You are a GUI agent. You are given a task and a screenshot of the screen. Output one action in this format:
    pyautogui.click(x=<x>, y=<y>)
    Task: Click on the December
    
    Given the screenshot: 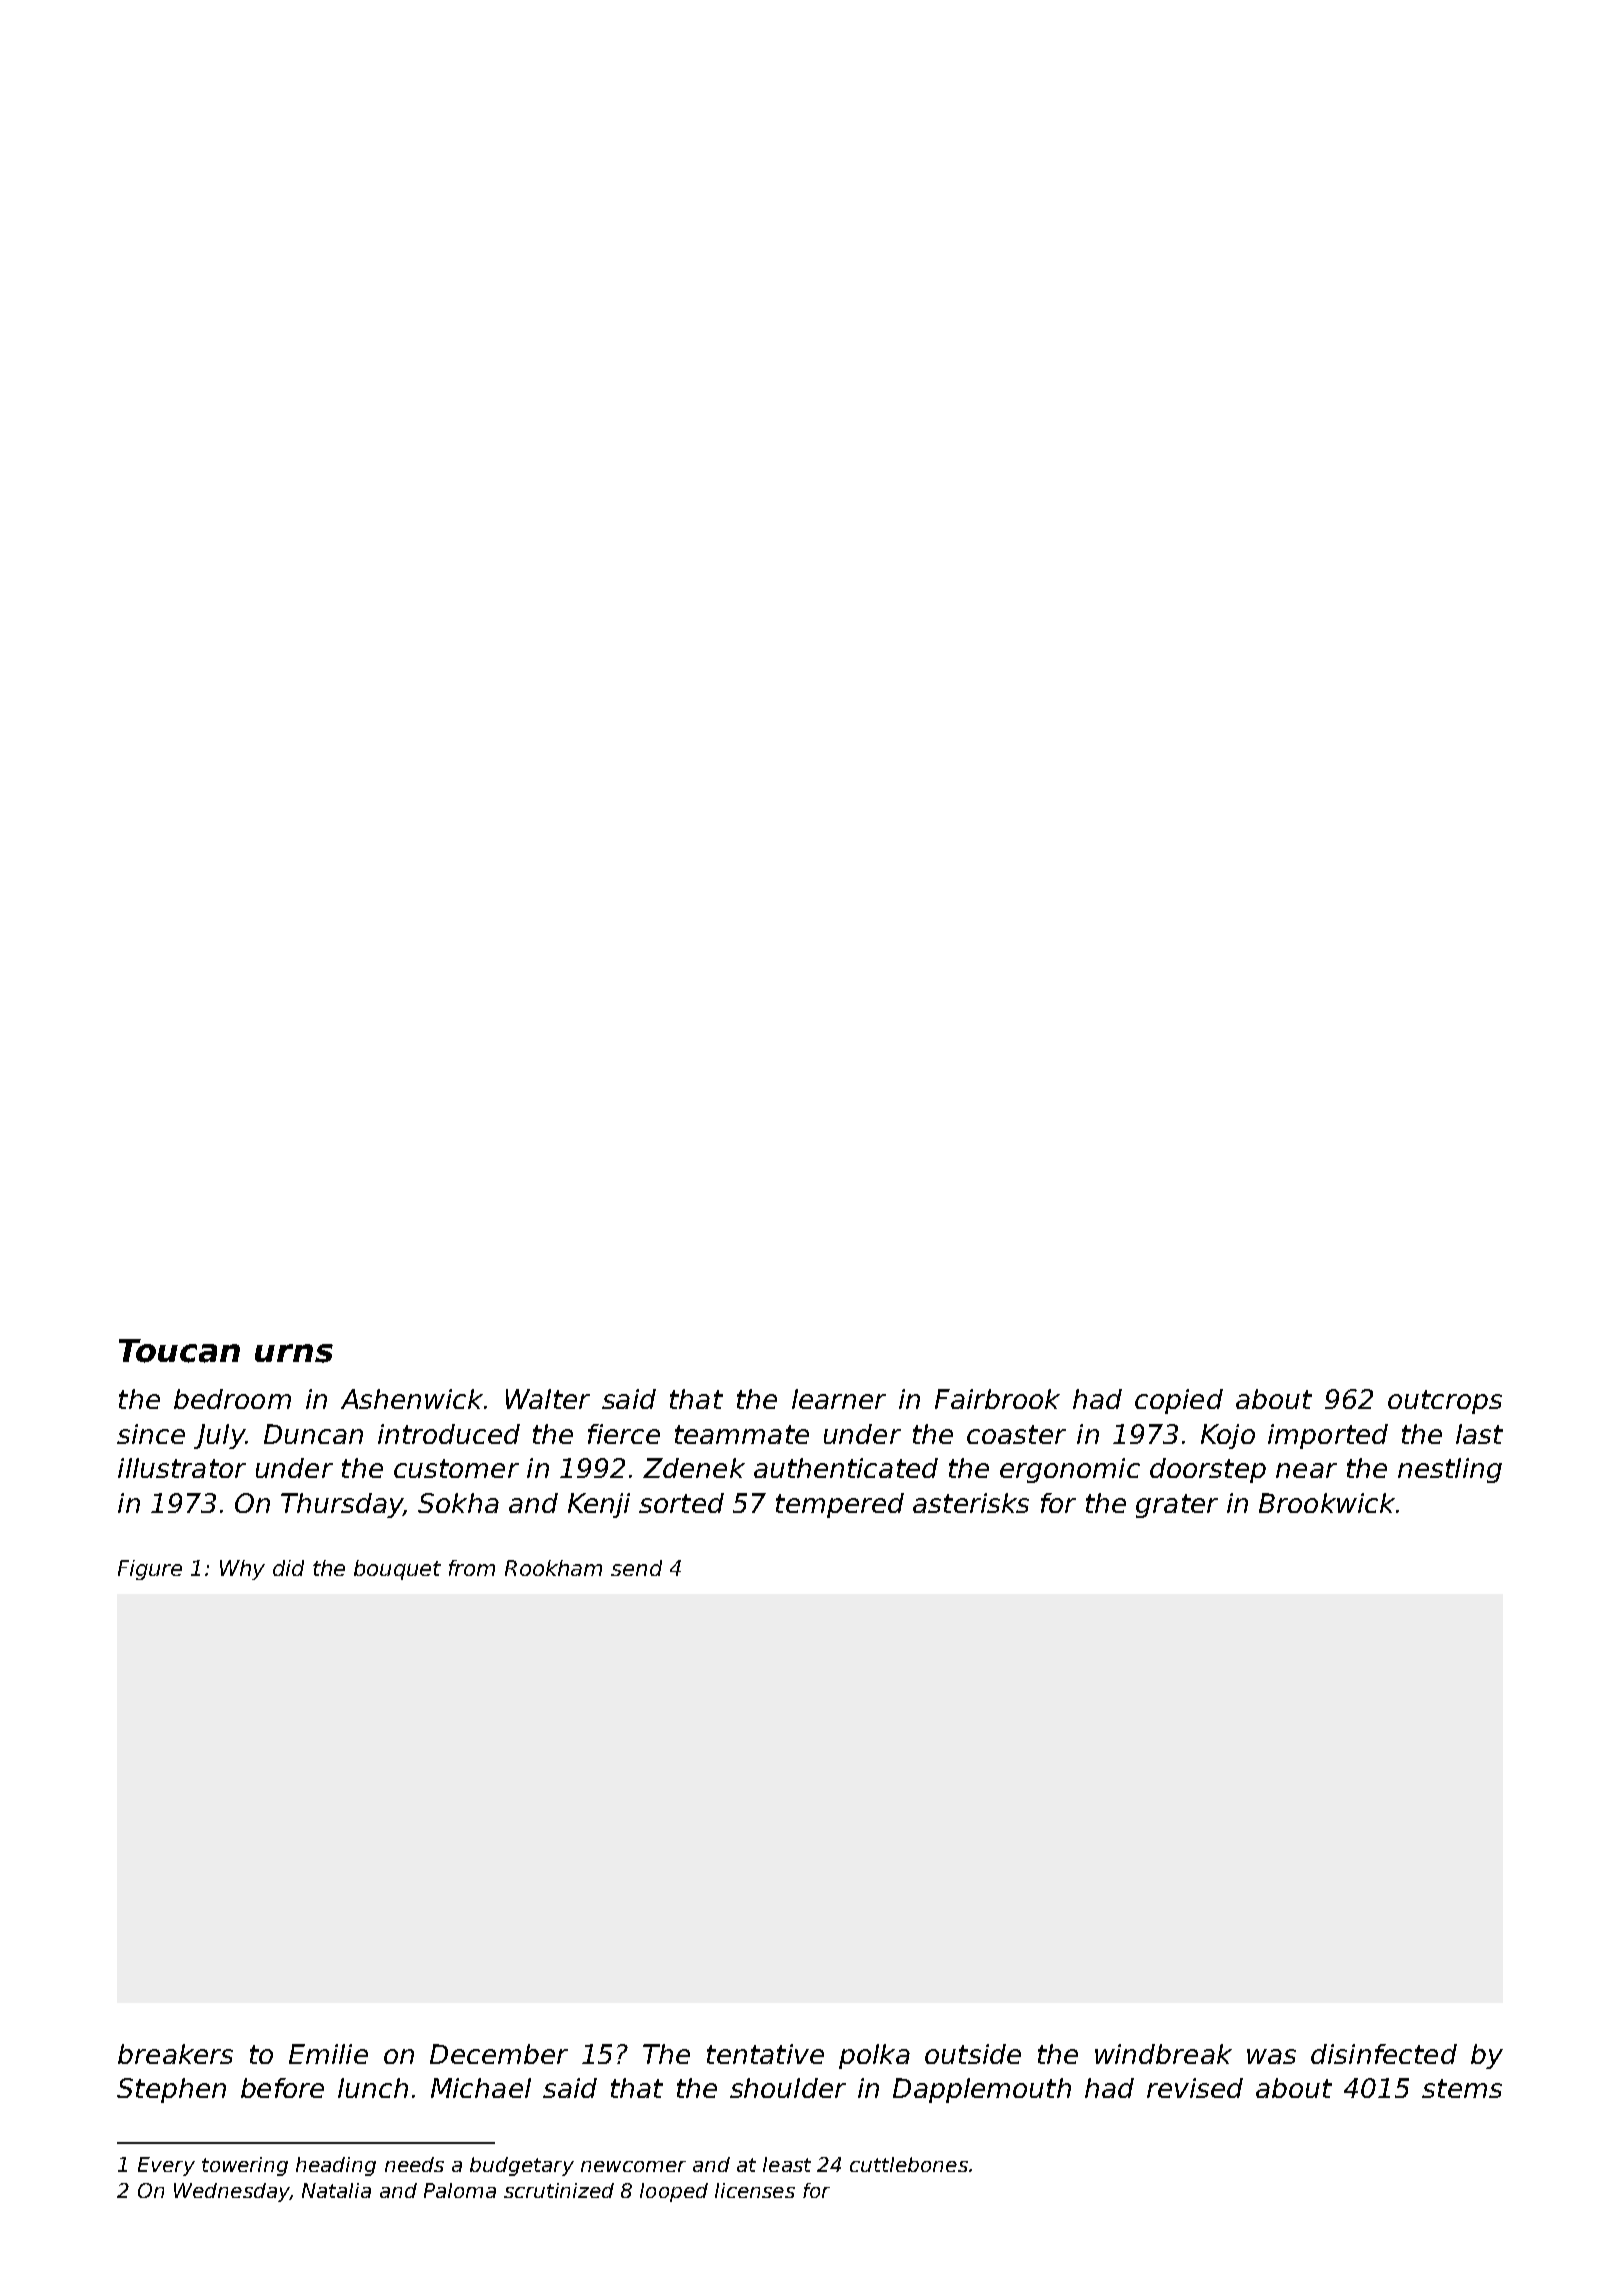 What is the action you would take?
    pyautogui.click(x=499, y=2054)
